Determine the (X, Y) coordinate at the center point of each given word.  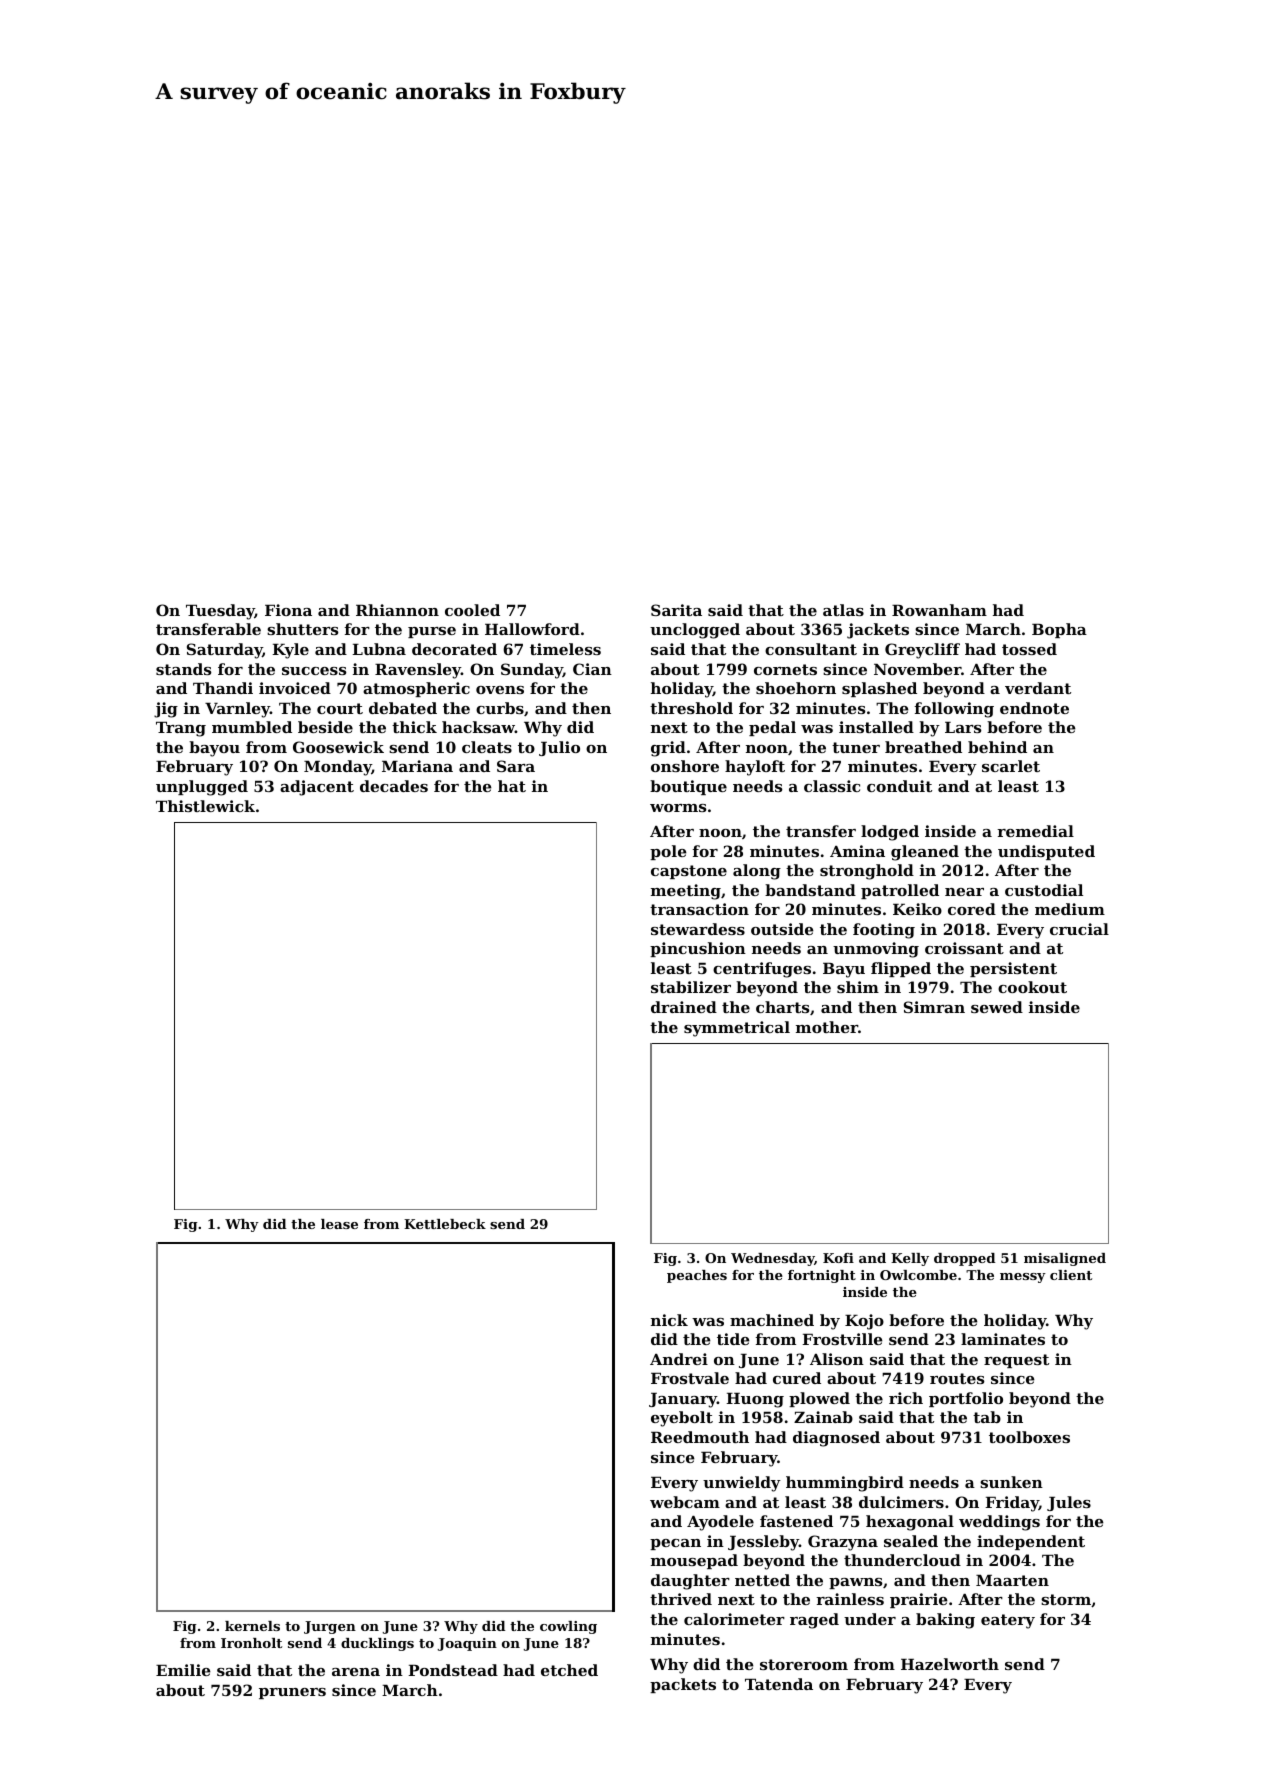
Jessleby (763, 1543)
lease (339, 1224)
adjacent (317, 788)
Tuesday (220, 612)
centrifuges (762, 970)
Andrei (679, 1359)
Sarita (676, 610)
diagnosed (836, 1439)
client (1071, 1275)
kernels (252, 1626)
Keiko (917, 909)
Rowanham (939, 610)
